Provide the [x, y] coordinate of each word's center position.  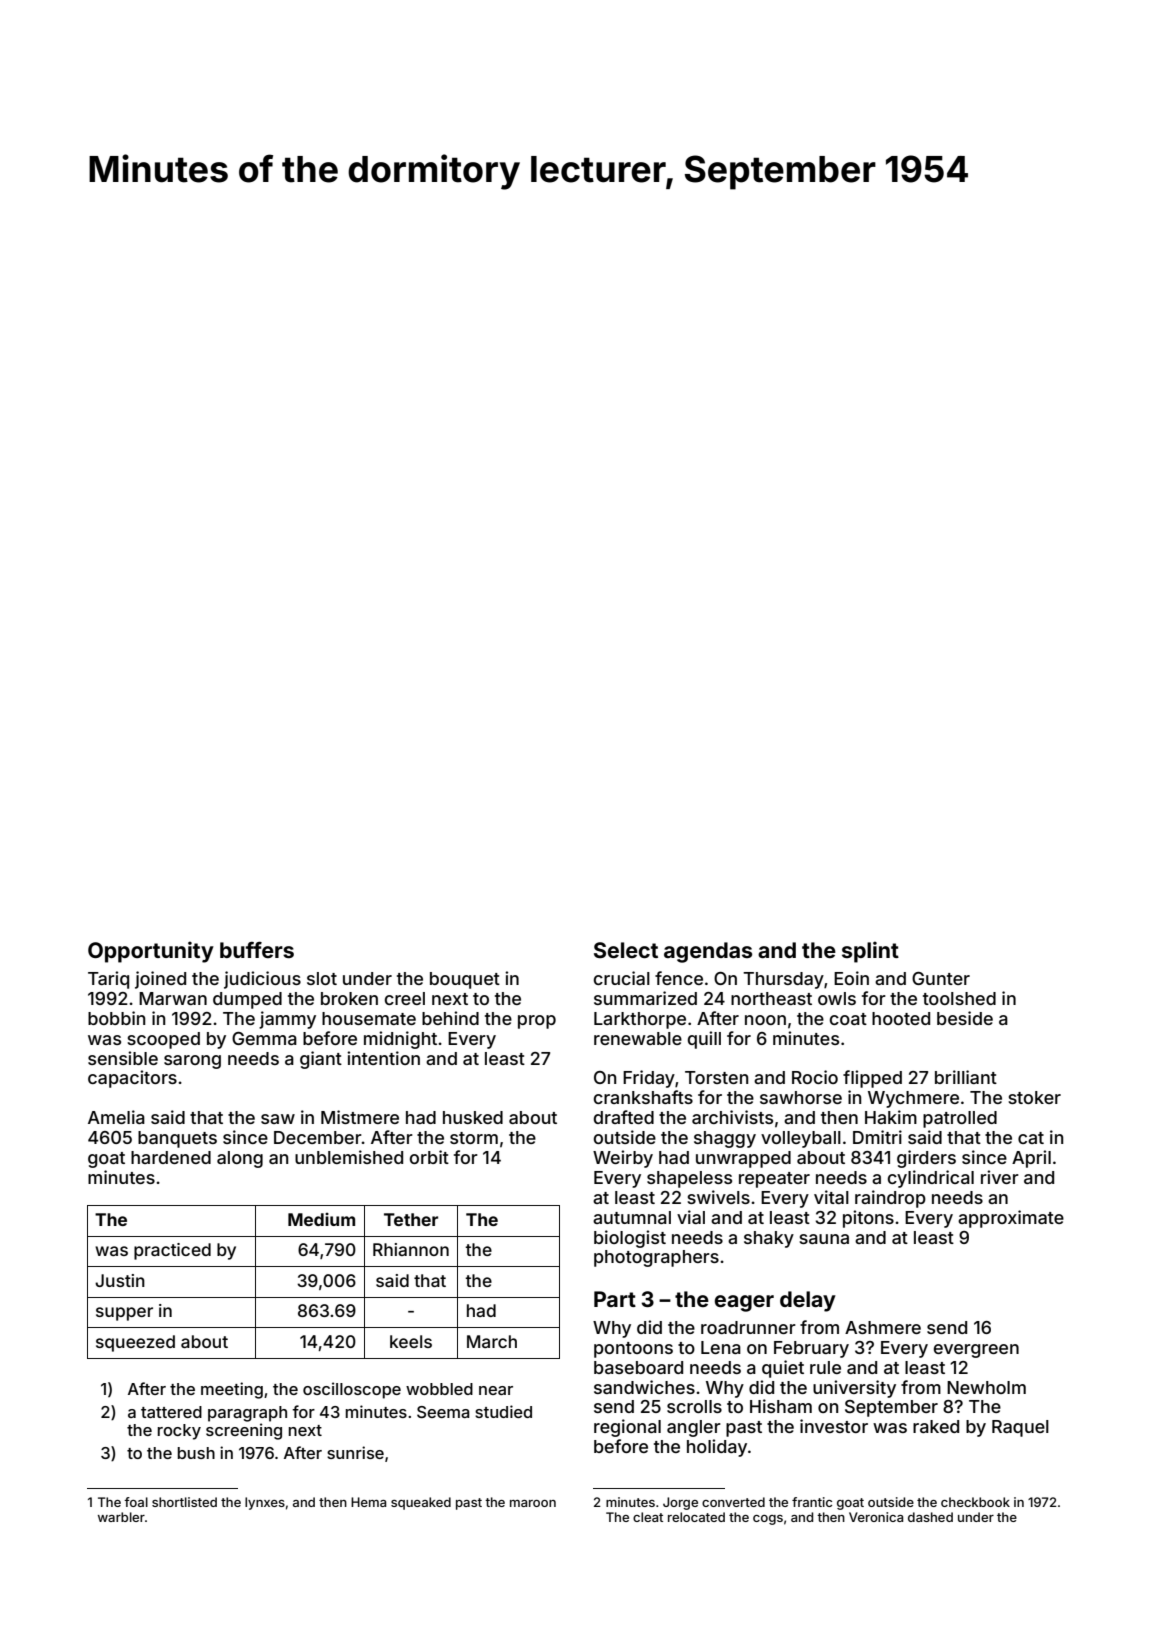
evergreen [976, 1351]
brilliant [966, 1077]
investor [834, 1426]
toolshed [959, 998]
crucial [622, 978]
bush [196, 1453]
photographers [656, 1258]
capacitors [132, 1079]
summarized [645, 998]
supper [124, 1314]
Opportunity [151, 952]
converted [733, 1502]
